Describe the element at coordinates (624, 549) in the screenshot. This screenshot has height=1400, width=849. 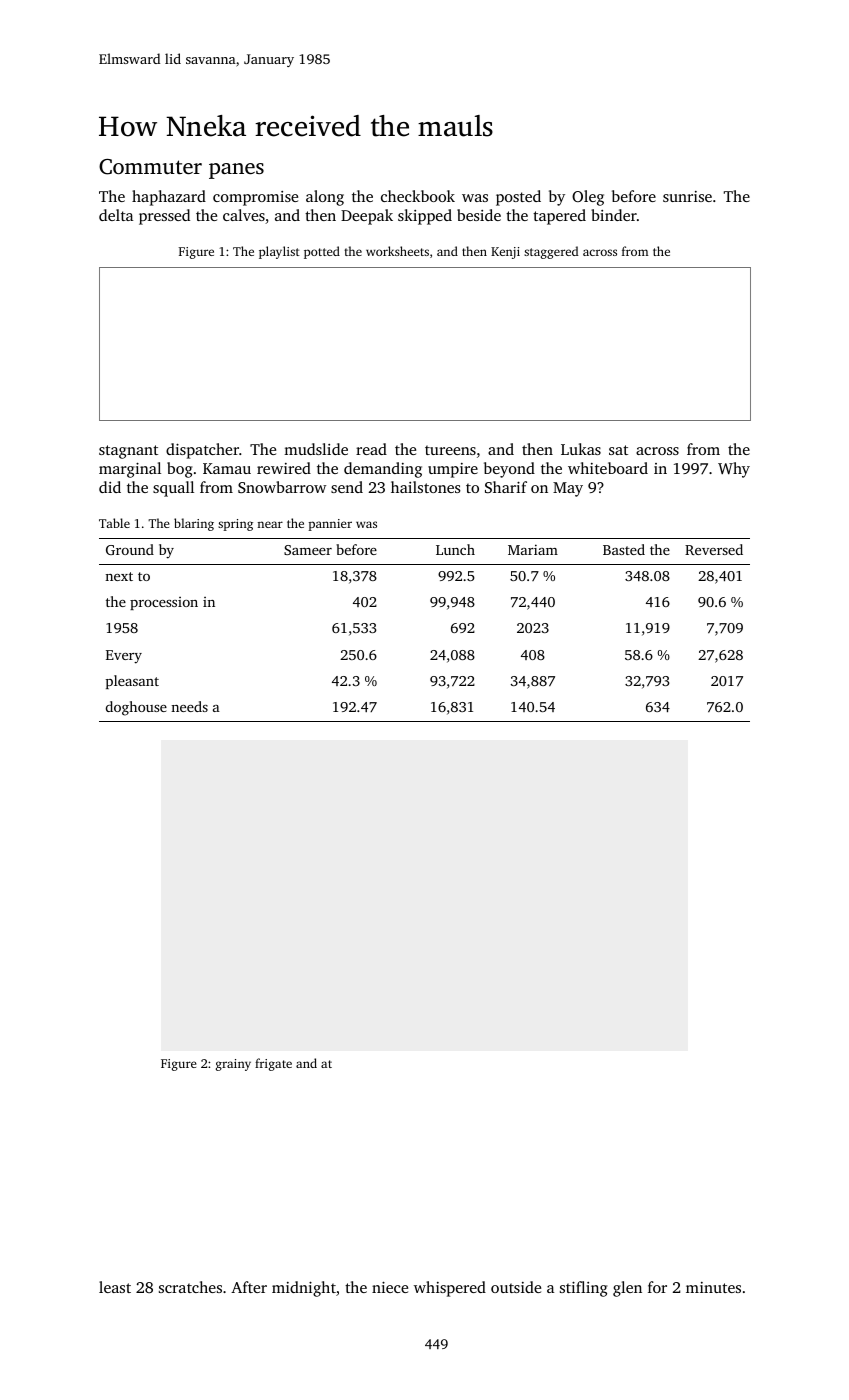
I see `Basted` at that location.
